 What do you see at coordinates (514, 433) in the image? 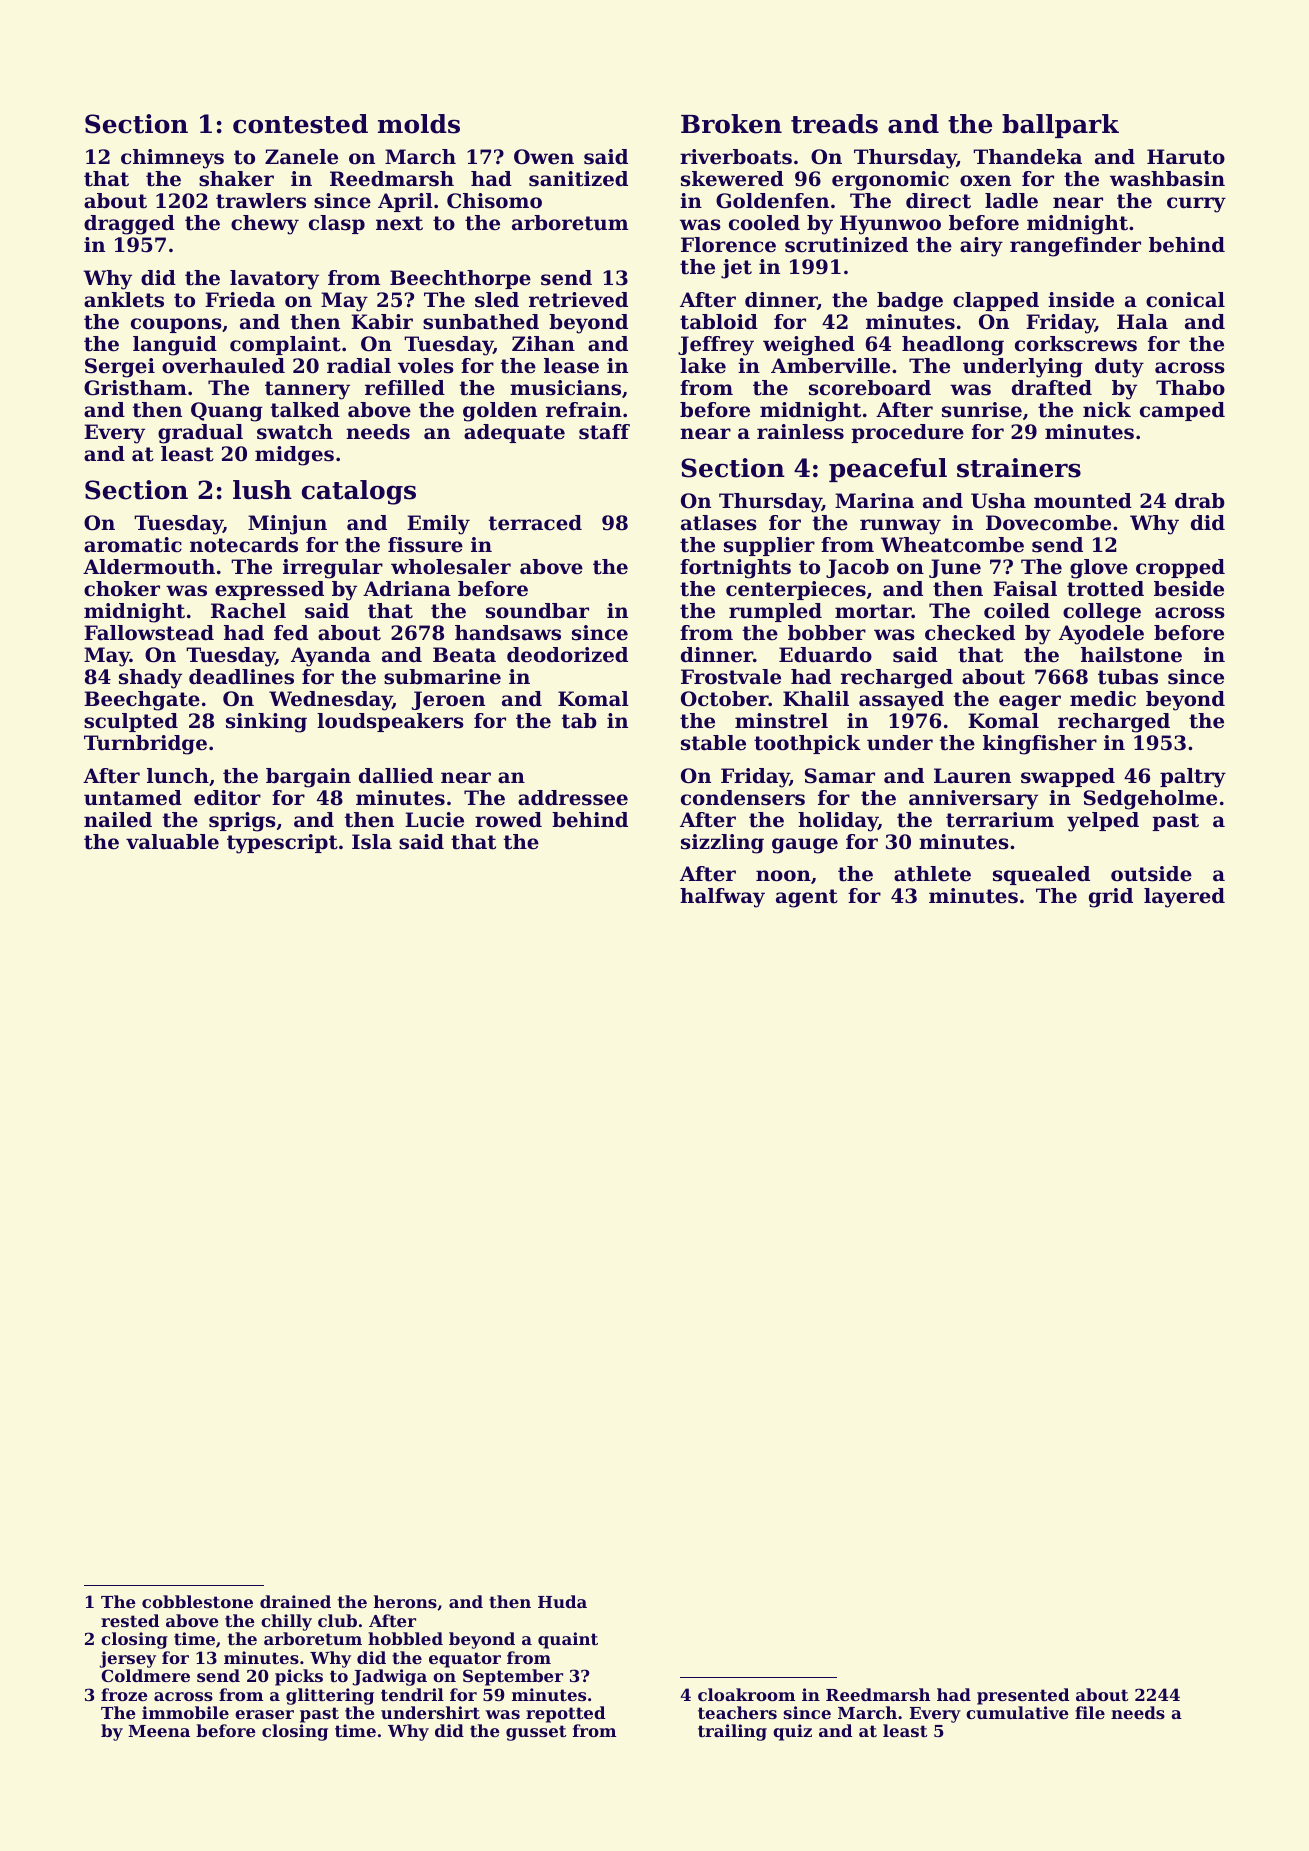
I see `adequate` at bounding box center [514, 433].
